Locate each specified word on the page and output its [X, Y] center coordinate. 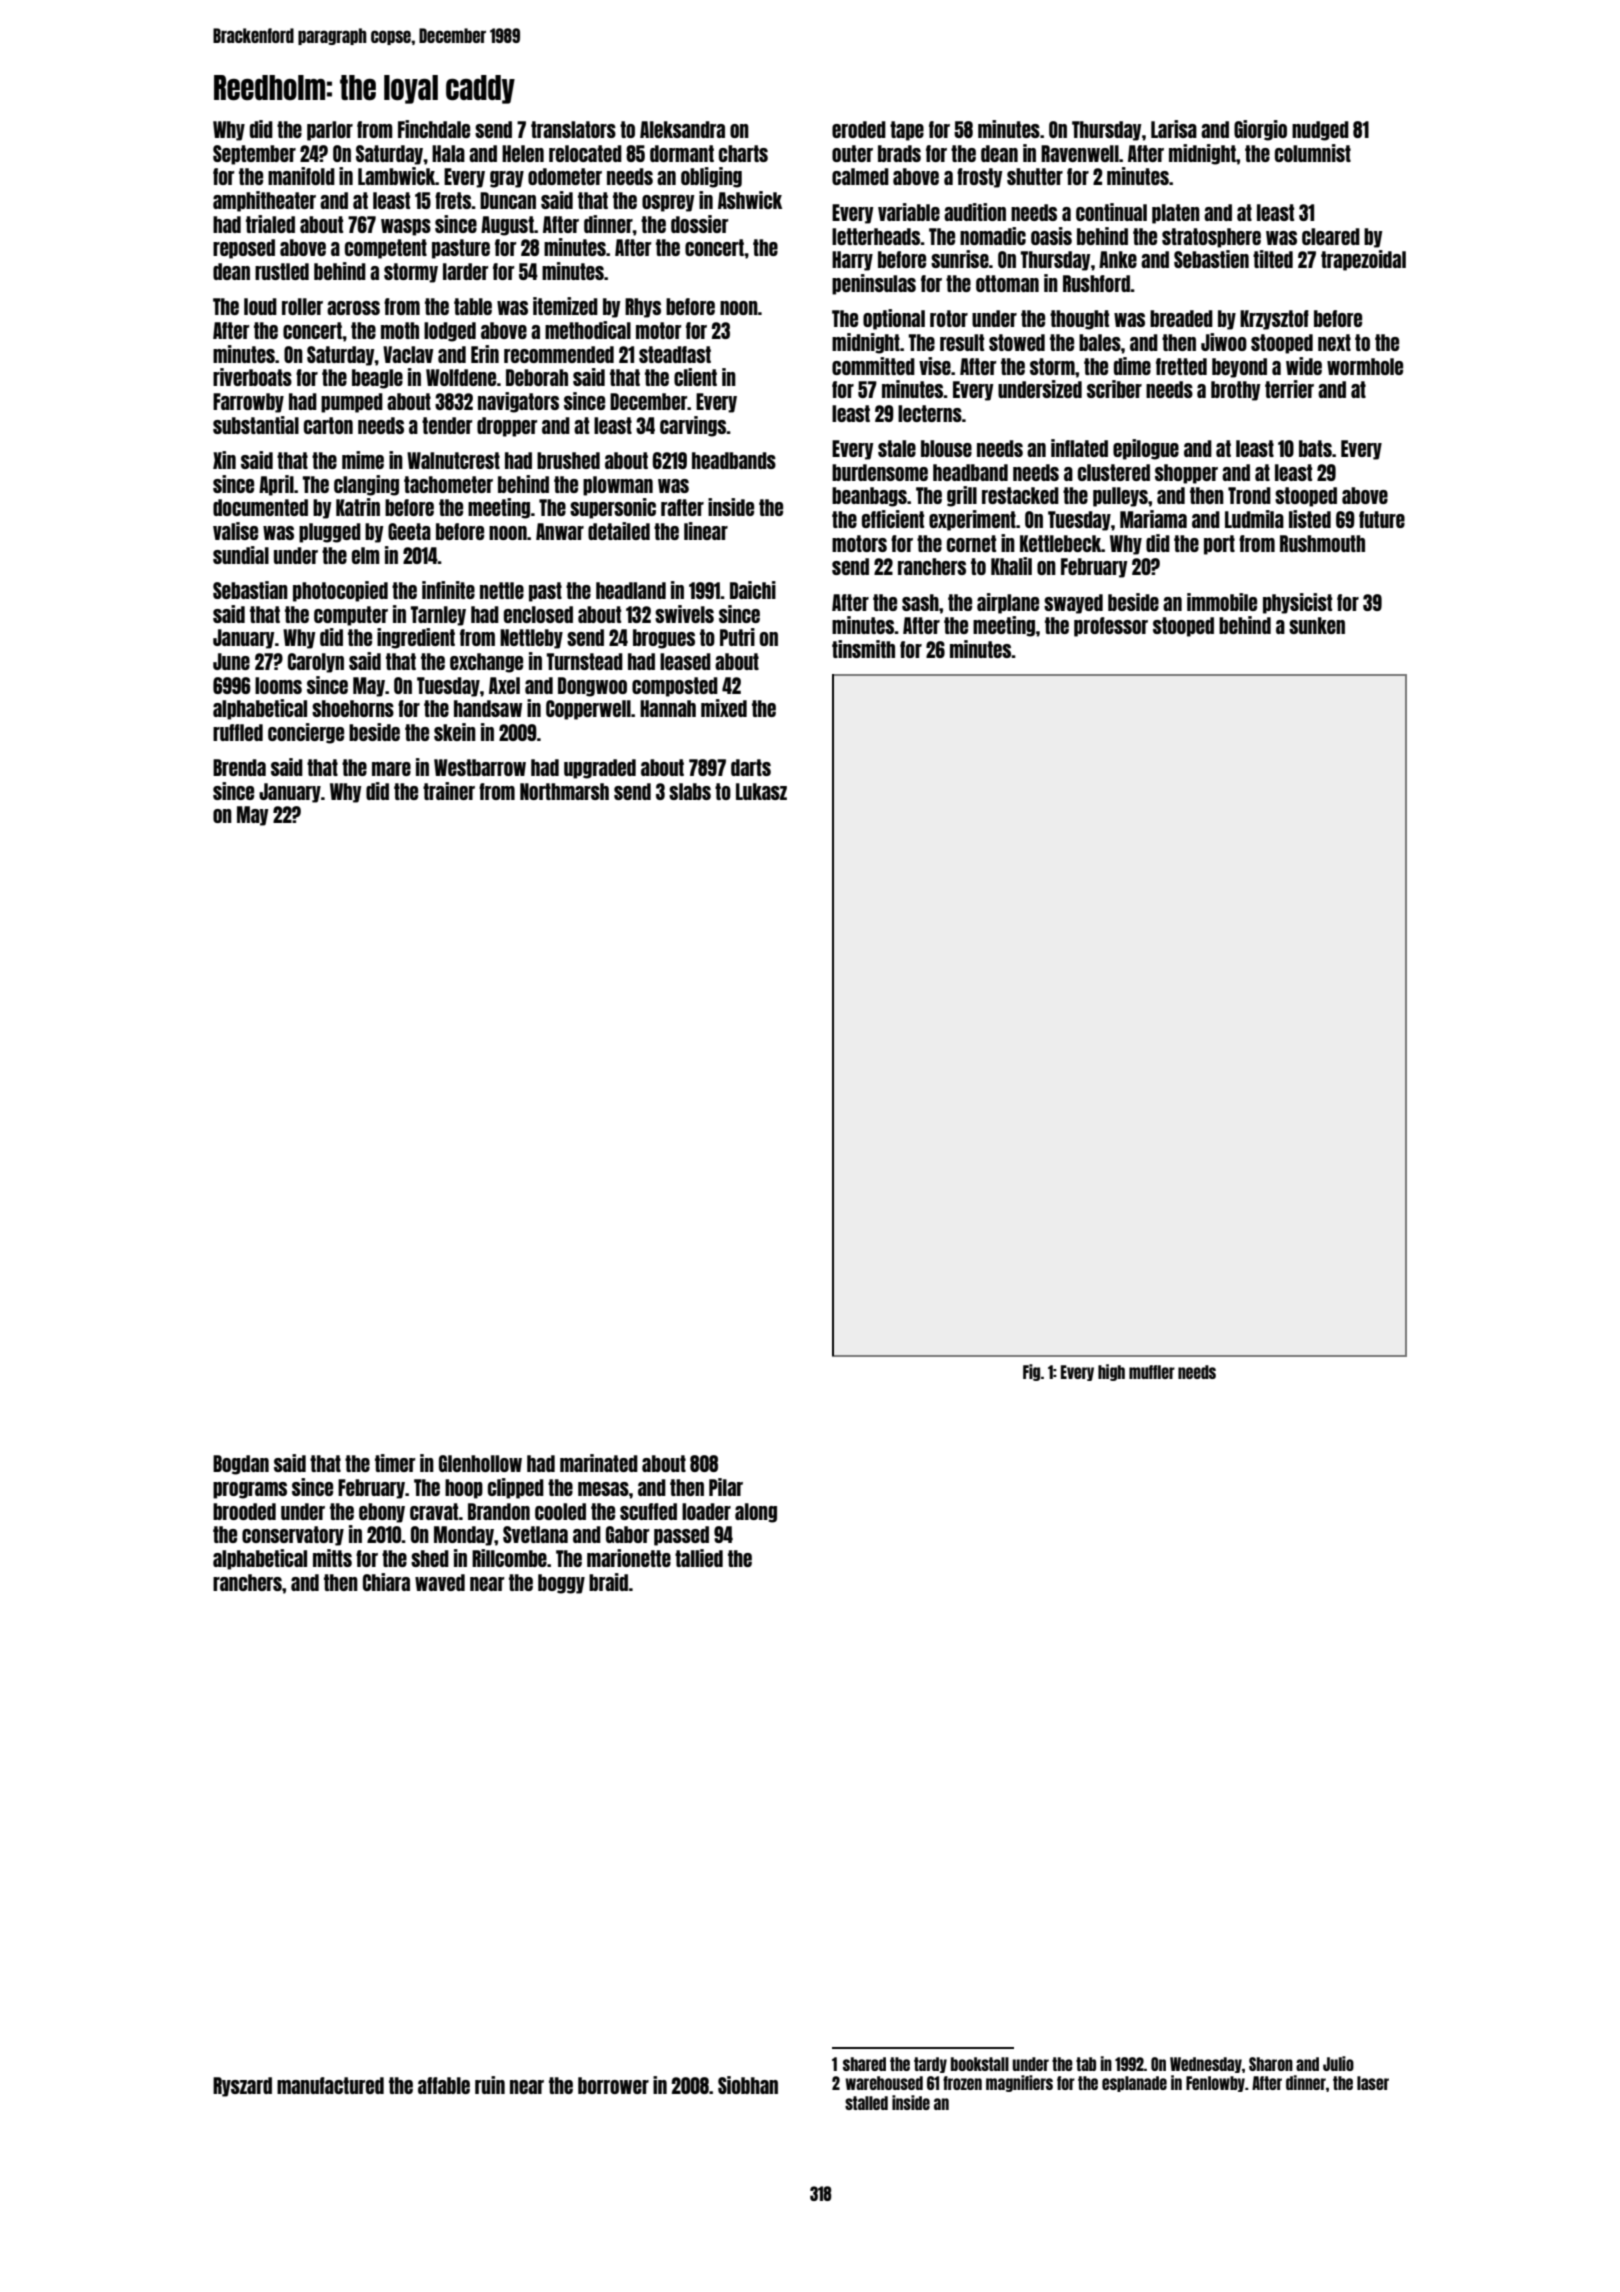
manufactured [330, 2085]
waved [440, 1582]
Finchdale [434, 129]
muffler [1152, 1372]
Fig [1032, 1372]
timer [395, 1463]
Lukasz [761, 791]
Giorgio [1260, 130]
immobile [1222, 602]
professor [1111, 627]
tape [907, 131]
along [756, 1513]
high [1111, 1372]
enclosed [538, 614]
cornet [971, 543]
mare [391, 769]
